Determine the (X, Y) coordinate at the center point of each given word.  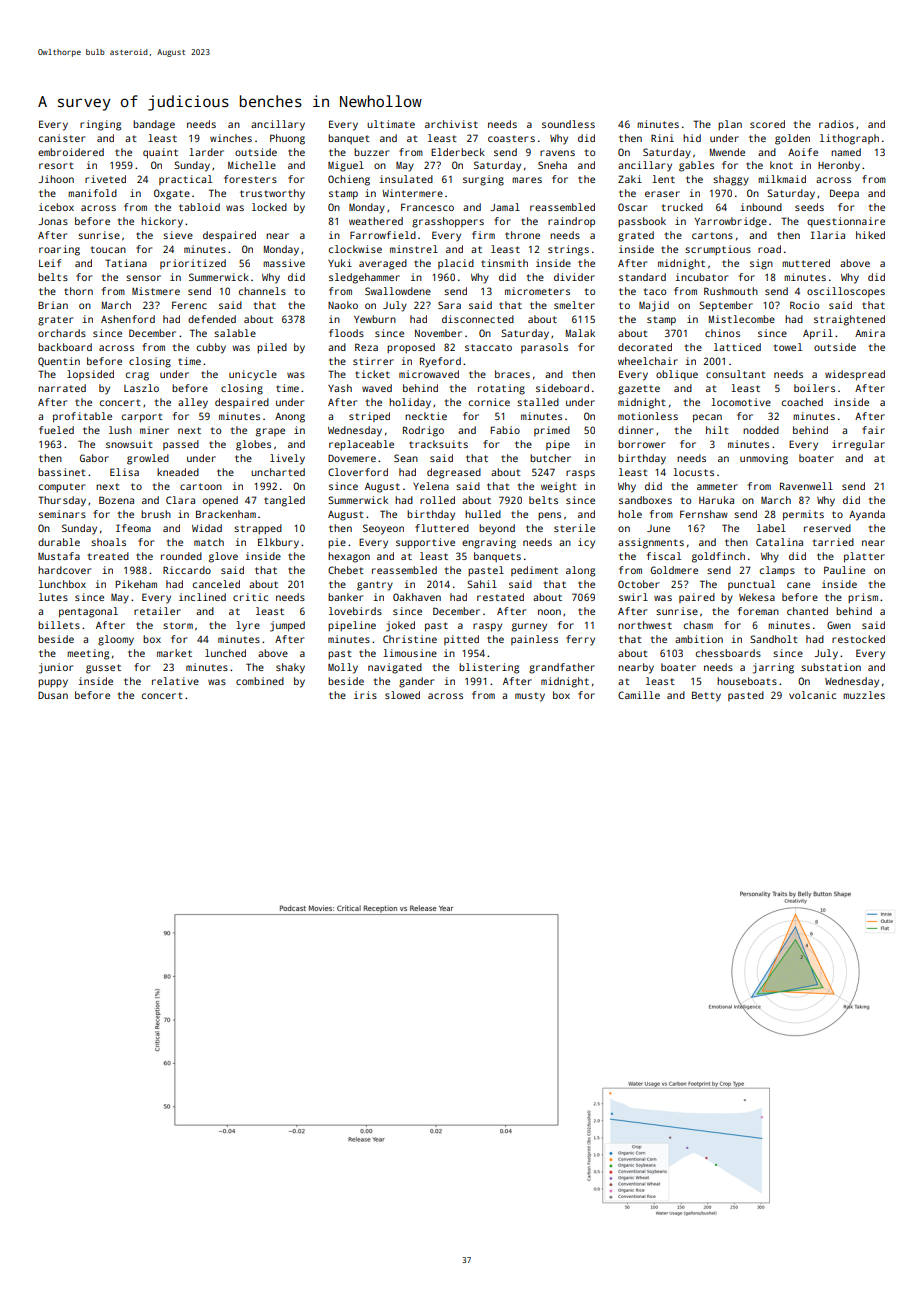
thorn (78, 291)
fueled (56, 430)
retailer (157, 611)
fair (873, 430)
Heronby (839, 166)
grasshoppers (448, 222)
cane (798, 585)
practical (185, 180)
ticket (372, 374)
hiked (870, 235)
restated (500, 597)
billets (59, 625)
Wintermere (412, 193)
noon (549, 612)
